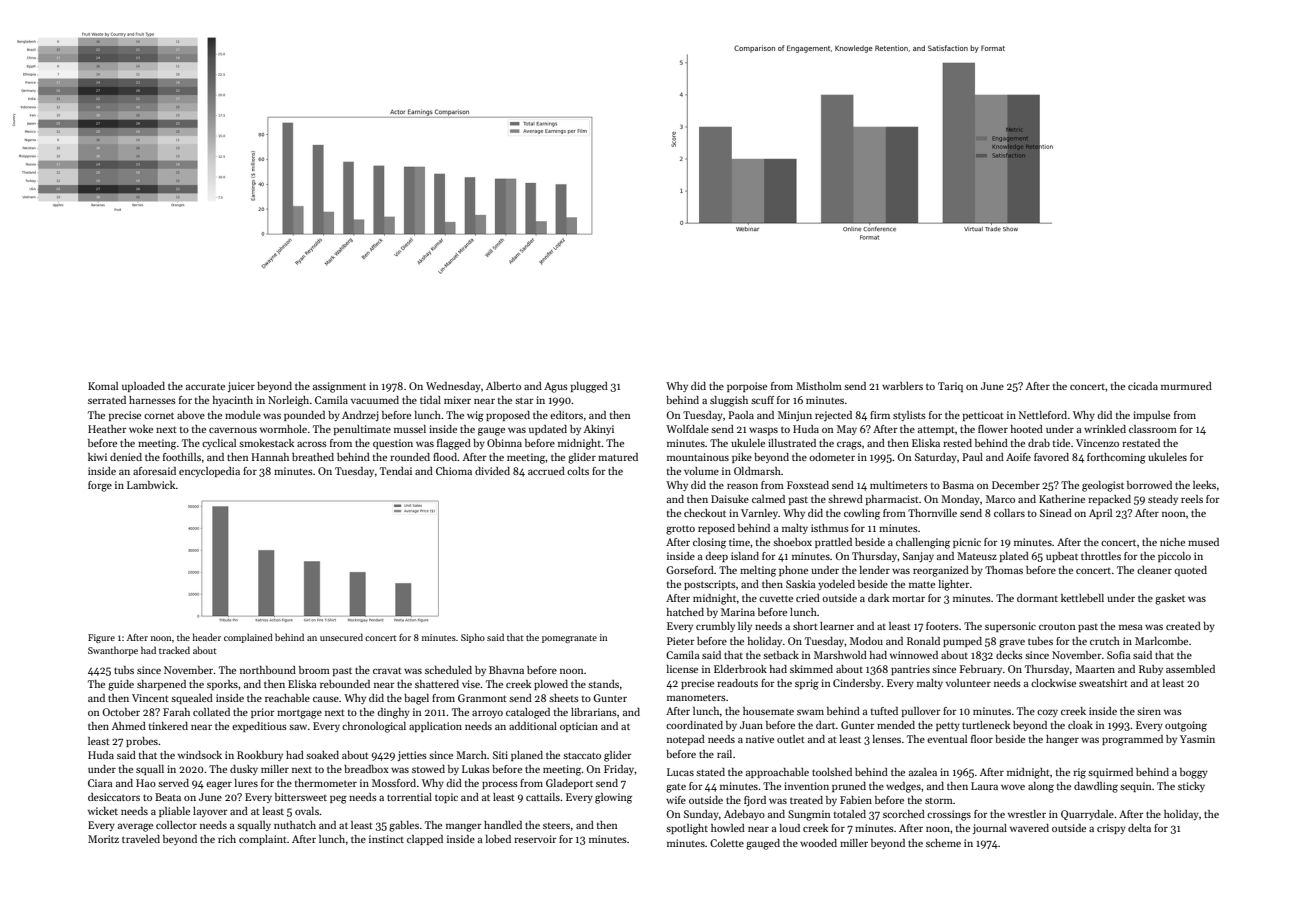 This document has height=924, width=1308. Describe the element at coordinates (818, 843) in the document. I see `wooded` at that location.
